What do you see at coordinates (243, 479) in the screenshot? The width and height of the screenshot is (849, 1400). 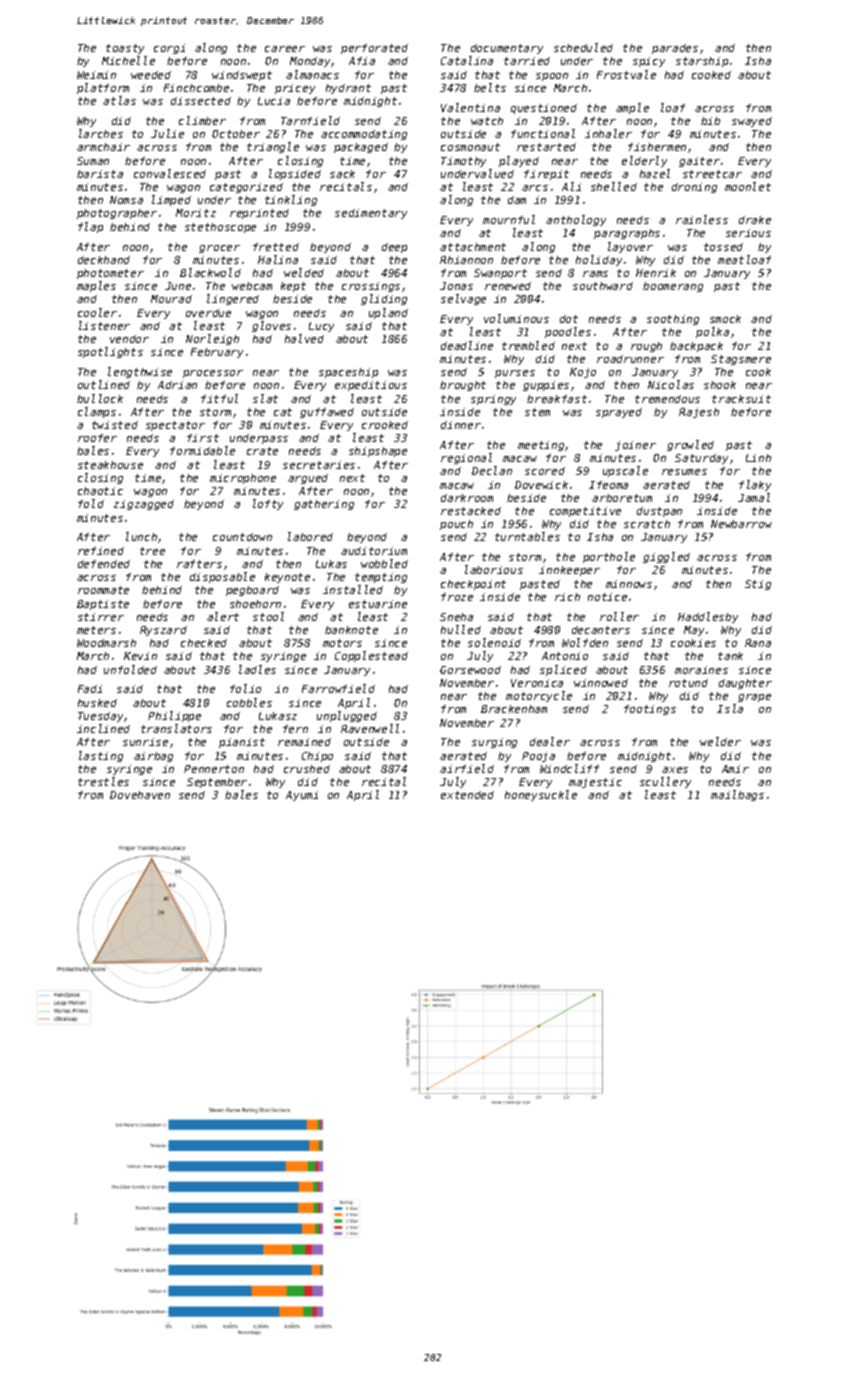 I see `microphone` at bounding box center [243, 479].
